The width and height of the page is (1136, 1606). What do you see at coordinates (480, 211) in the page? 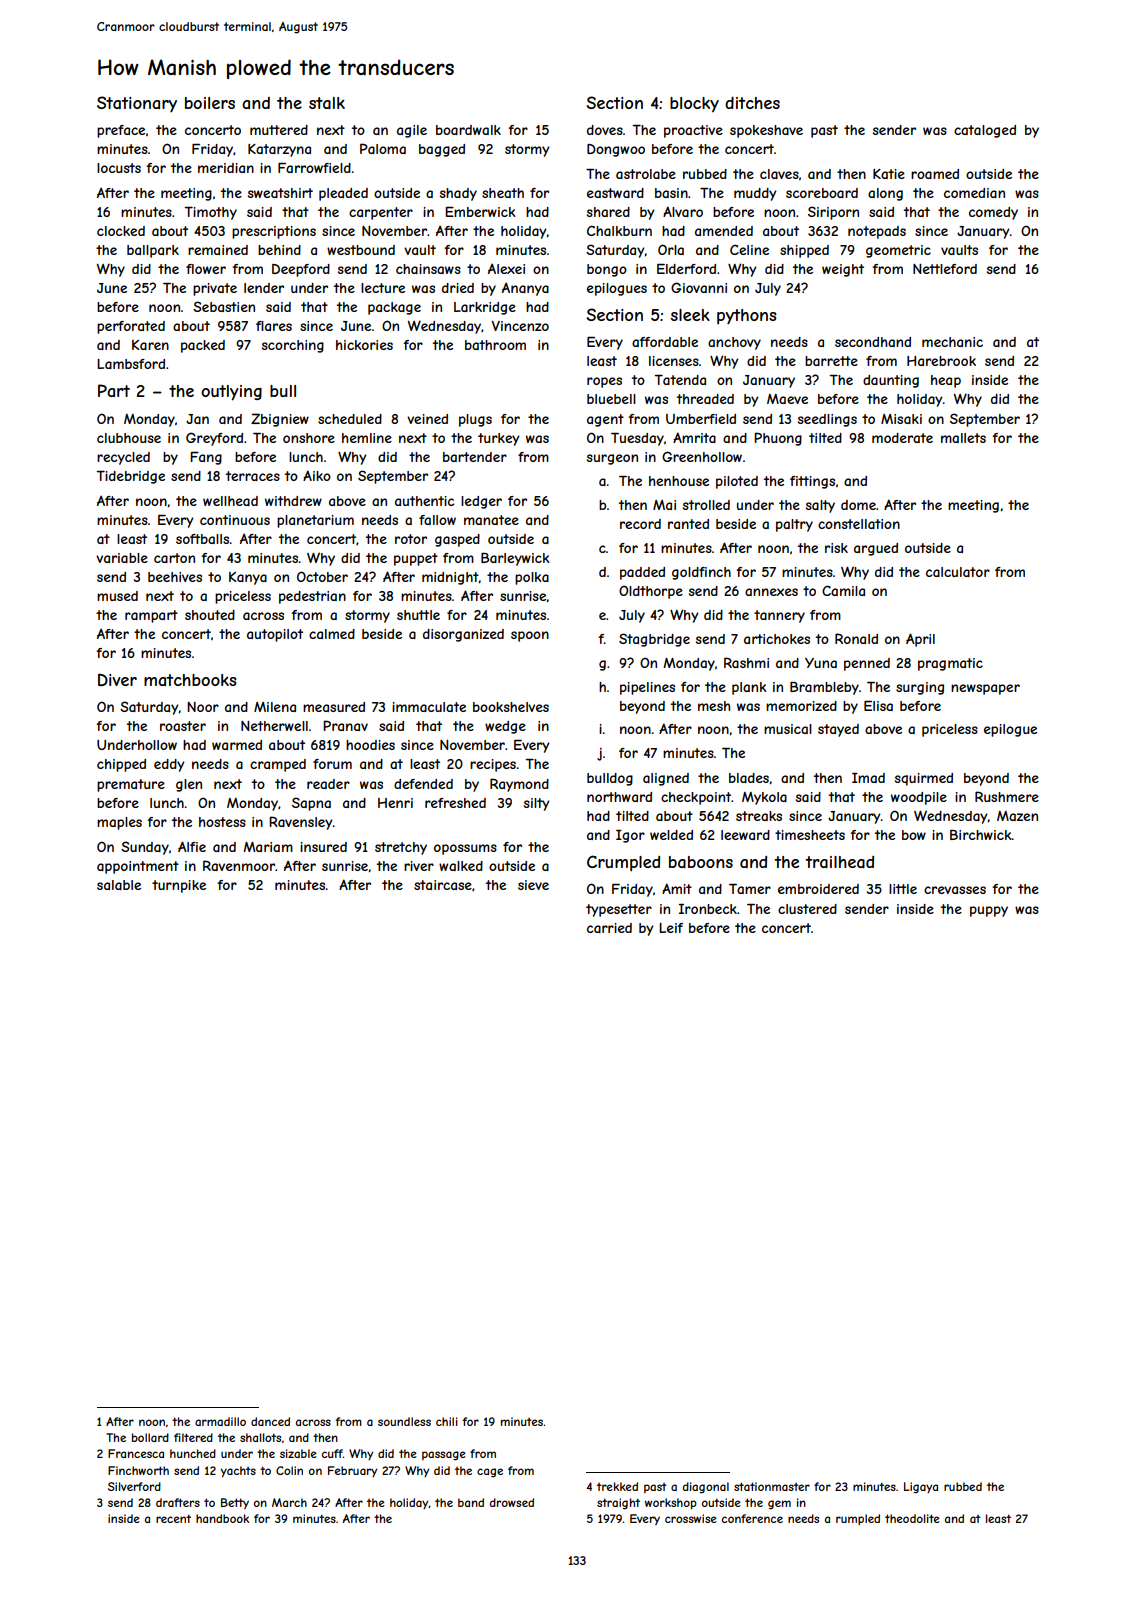
I see `Emberwick` at bounding box center [480, 211].
